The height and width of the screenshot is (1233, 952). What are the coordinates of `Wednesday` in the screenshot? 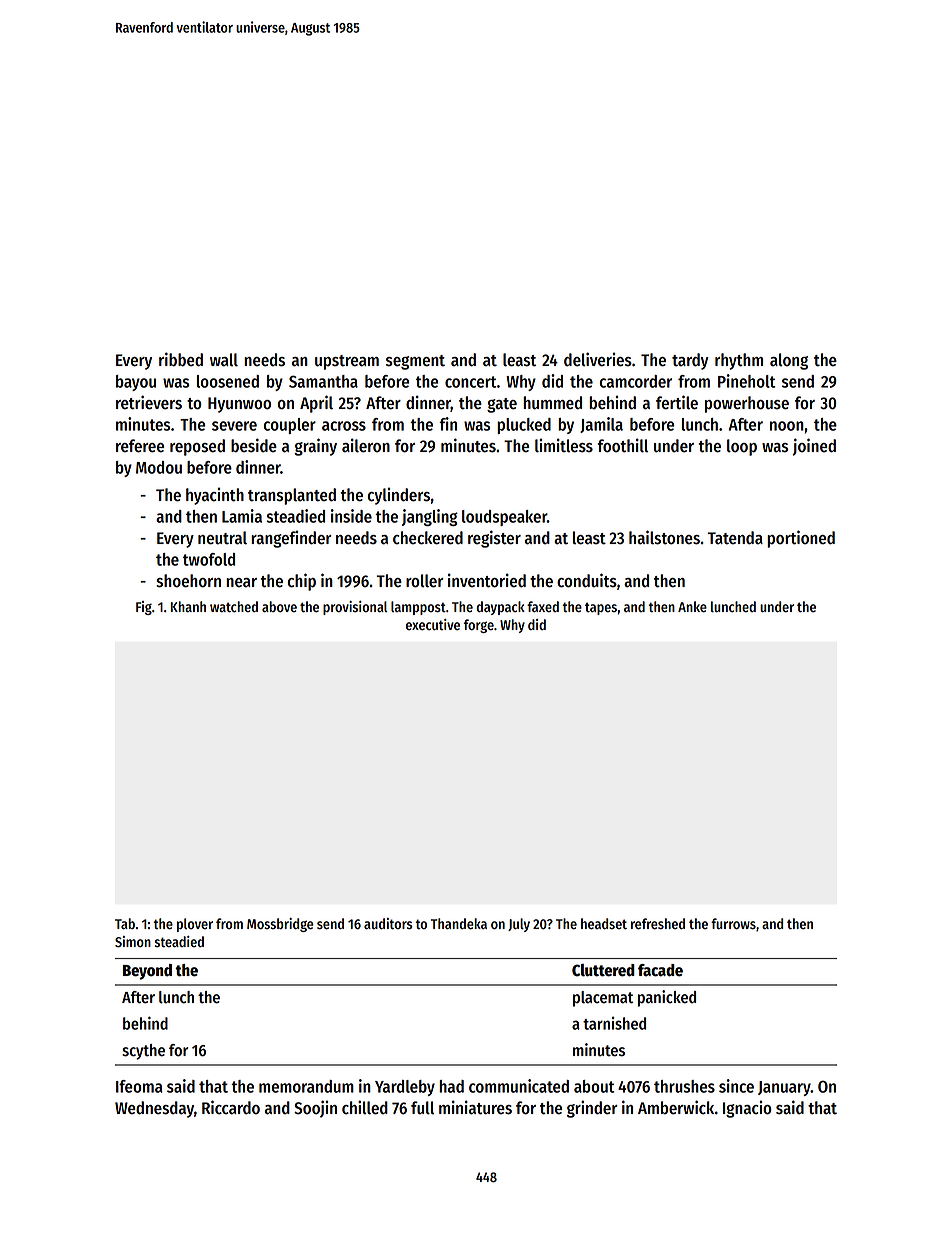 It's located at (154, 1109).
